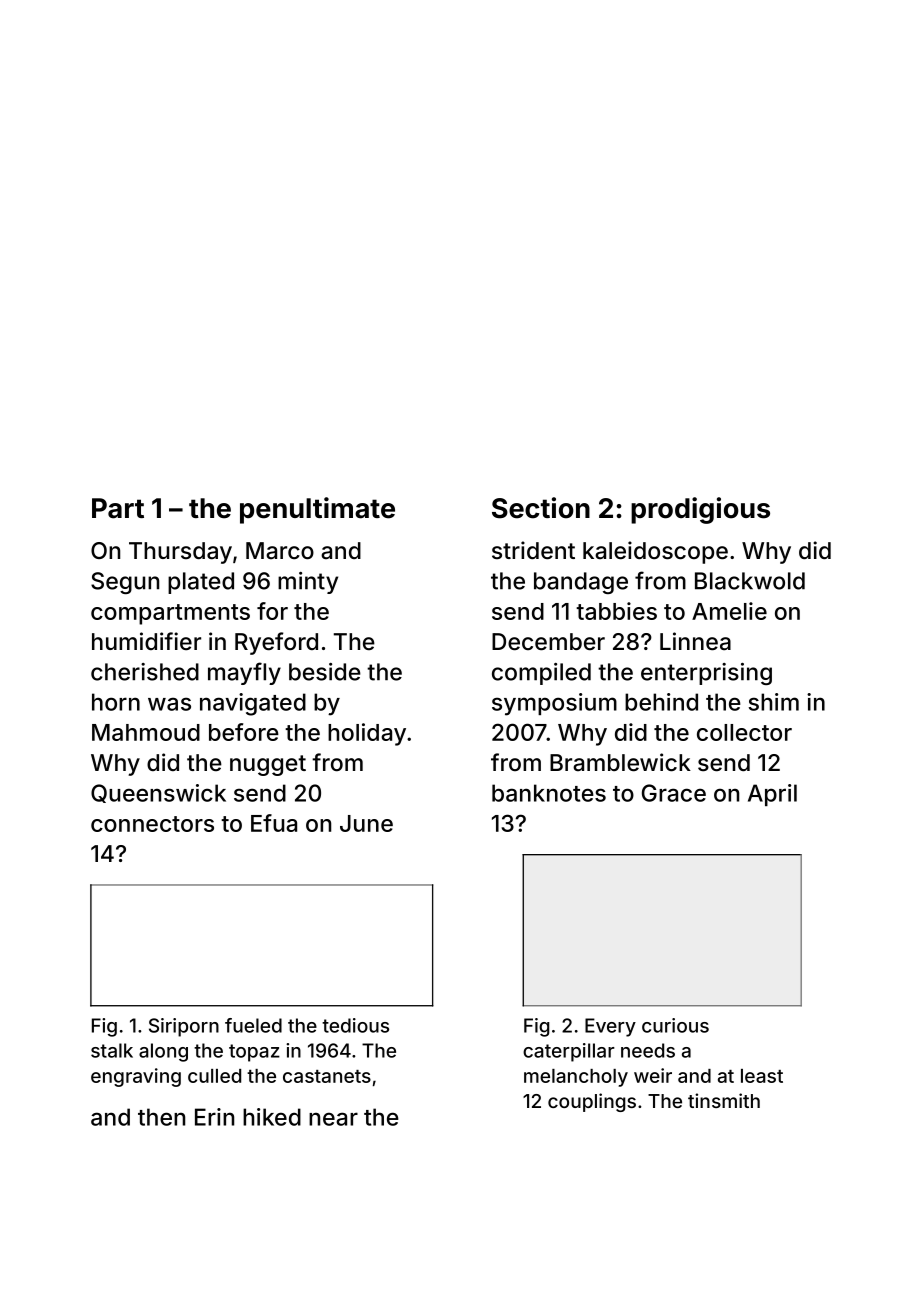 This screenshot has height=1311, width=924. Describe the element at coordinates (161, 1117) in the screenshot. I see `then` at that location.
